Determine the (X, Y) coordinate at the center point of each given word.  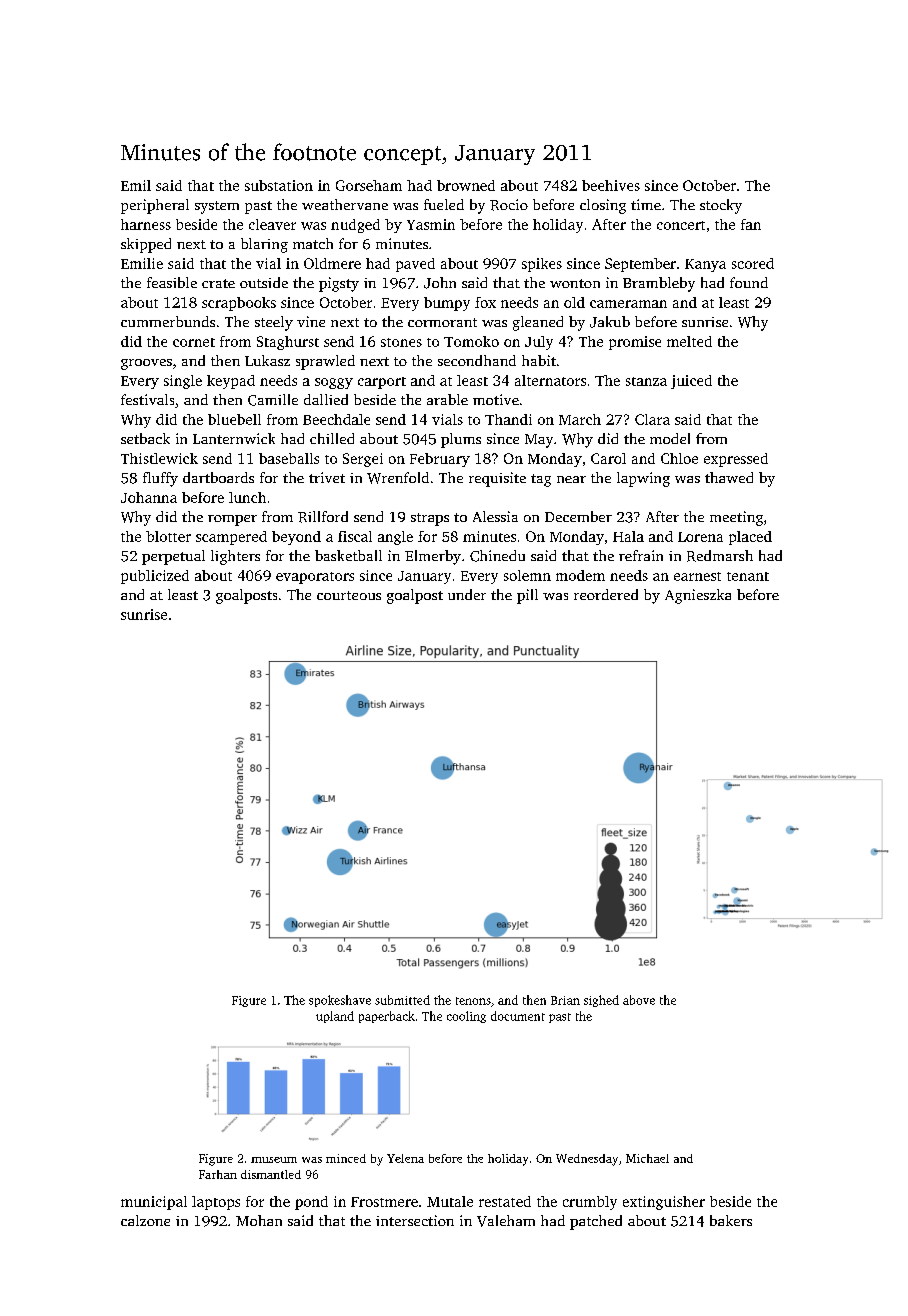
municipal (154, 1203)
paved (415, 265)
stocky (721, 206)
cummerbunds (168, 321)
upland (335, 1017)
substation (279, 185)
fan (751, 224)
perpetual (173, 557)
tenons (473, 1001)
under (467, 594)
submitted (402, 1000)
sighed (601, 1001)
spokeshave (340, 1001)
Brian (565, 1000)
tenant (748, 576)
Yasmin (431, 224)
